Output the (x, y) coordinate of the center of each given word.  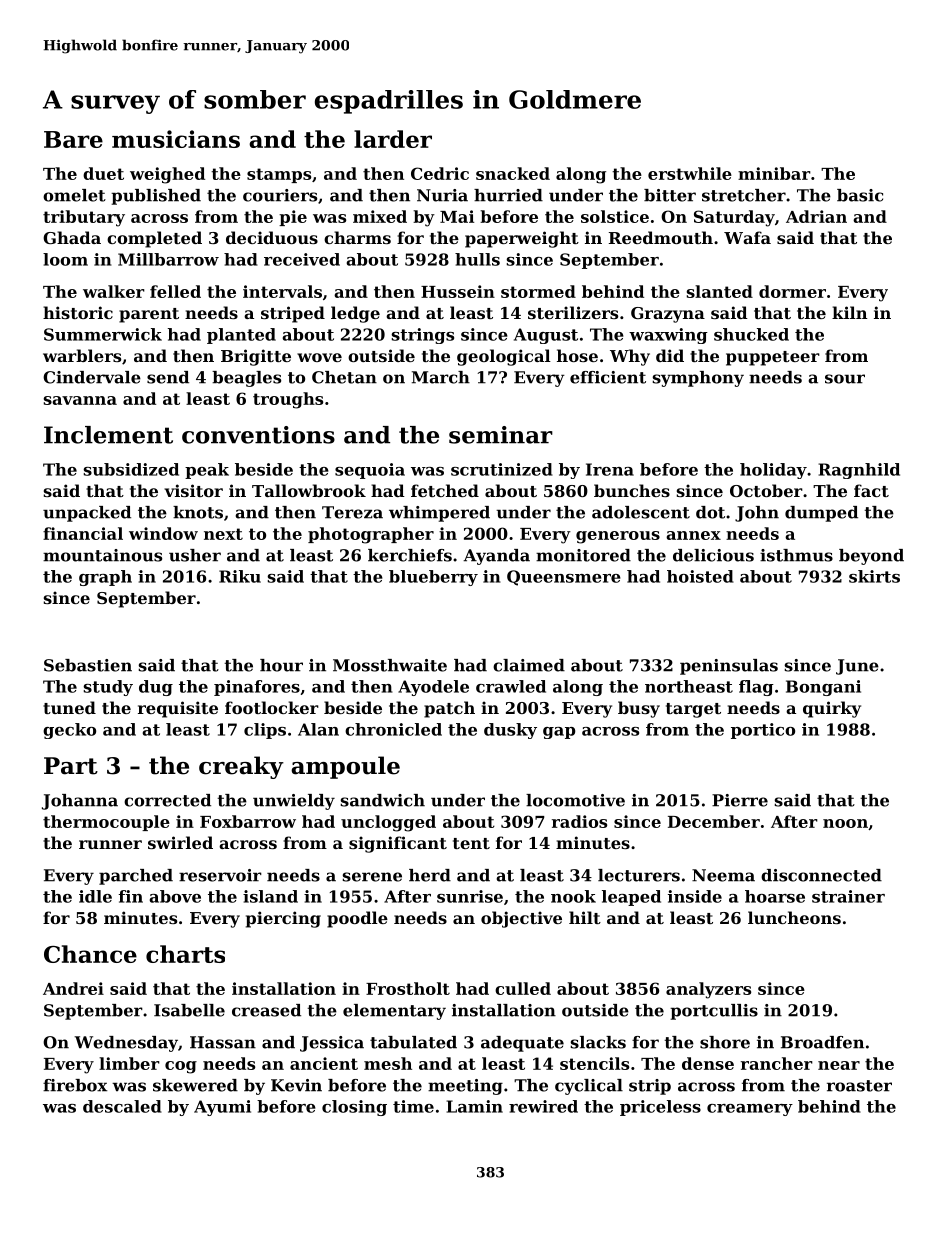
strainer (848, 896)
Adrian (816, 216)
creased (266, 1010)
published (156, 197)
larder (393, 139)
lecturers (639, 875)
